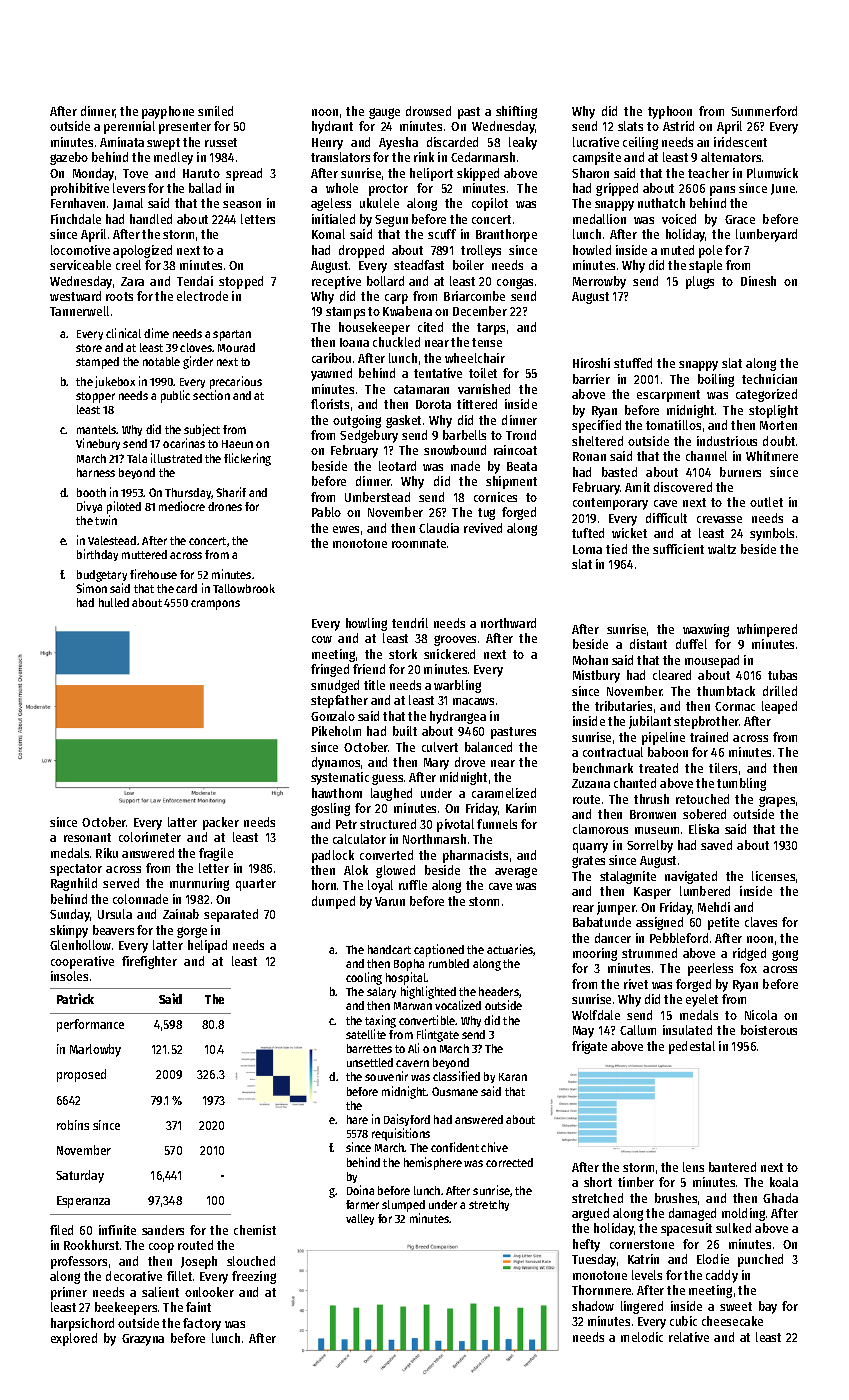 The height and width of the screenshot is (1400, 849). Describe the element at coordinates (672, 675) in the screenshot. I see `cleared` at that location.
